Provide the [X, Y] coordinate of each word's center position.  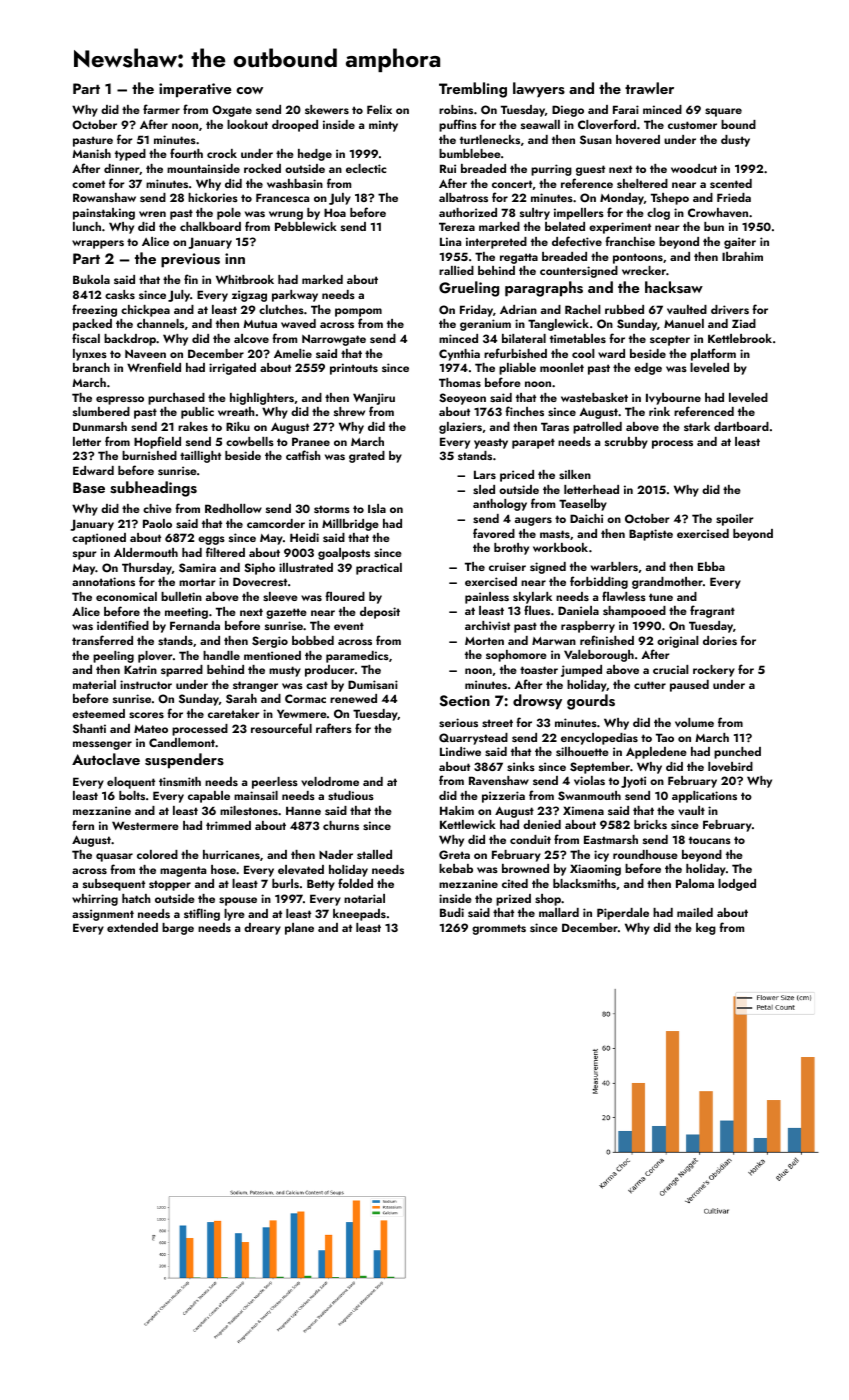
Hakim [457, 810]
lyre [234, 915]
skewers [327, 109]
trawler [649, 88]
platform [713, 354]
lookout [247, 124]
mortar [197, 582]
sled [484, 489]
